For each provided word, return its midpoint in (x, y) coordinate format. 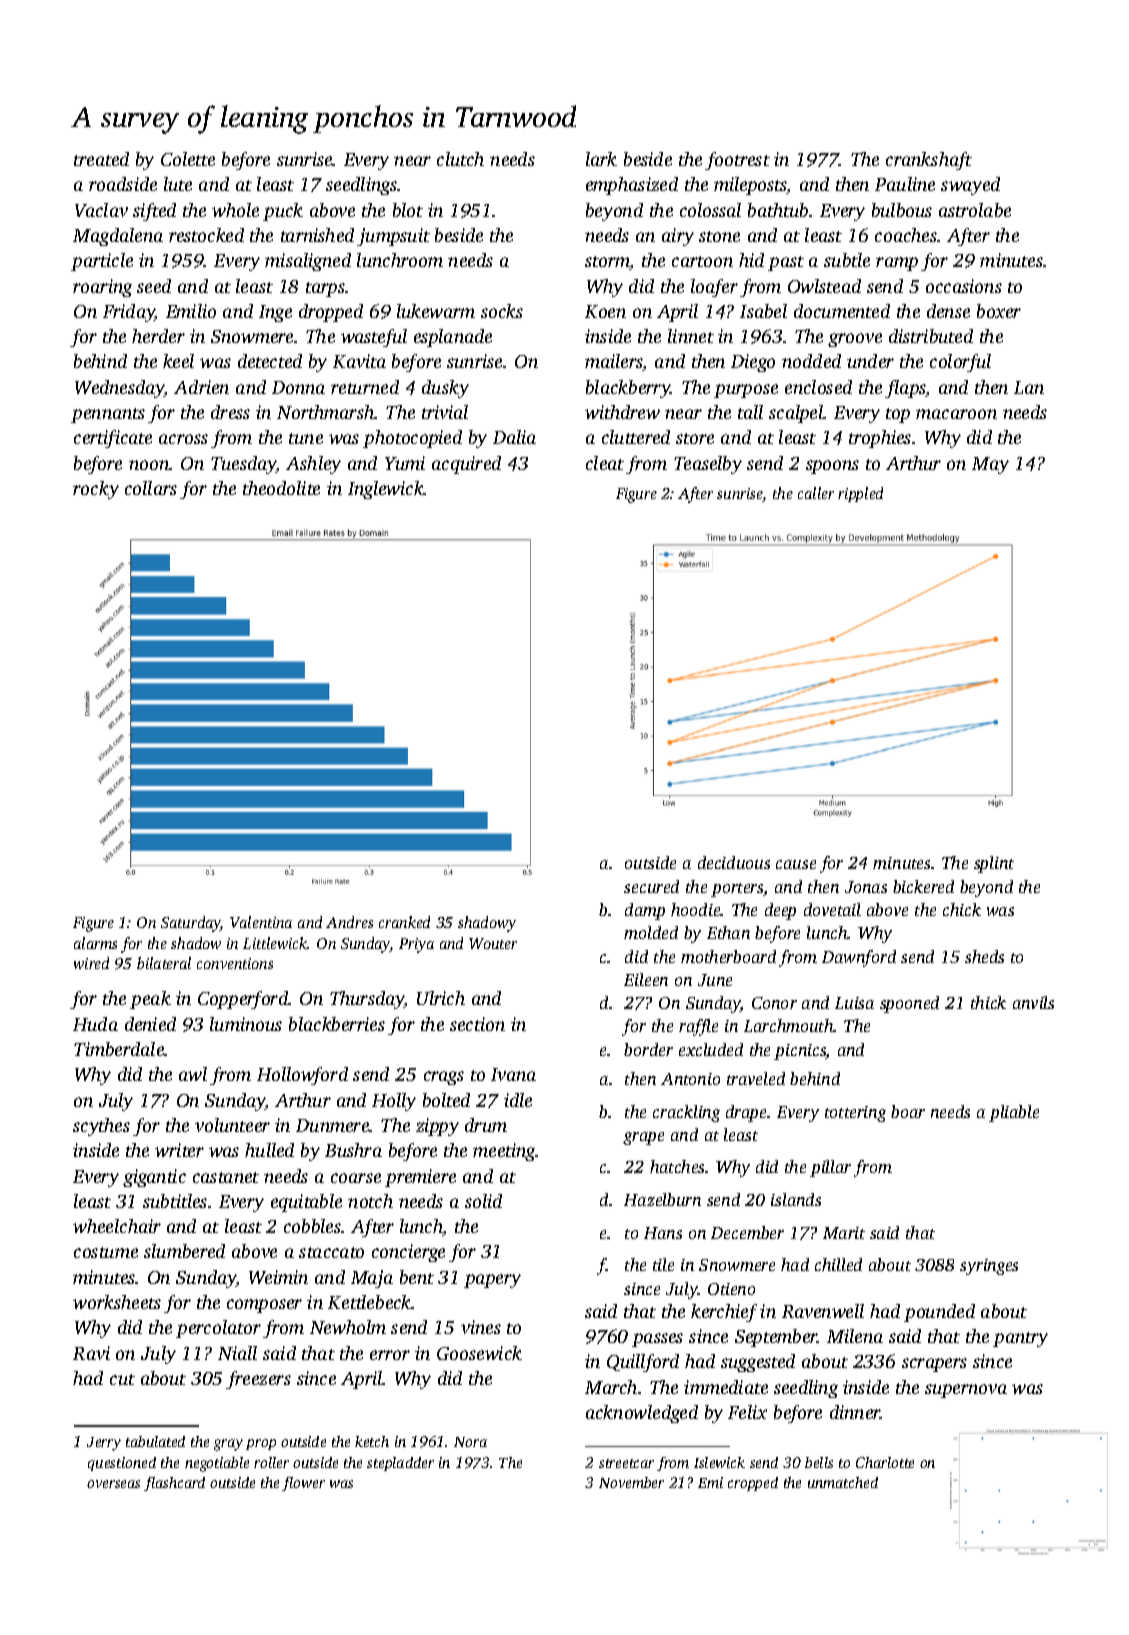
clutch (460, 159)
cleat (605, 463)
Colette (188, 159)
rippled (860, 494)
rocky (96, 490)
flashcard (174, 1484)
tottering (855, 1114)
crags (444, 1078)
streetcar (626, 1463)
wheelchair (117, 1226)
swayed (970, 186)
